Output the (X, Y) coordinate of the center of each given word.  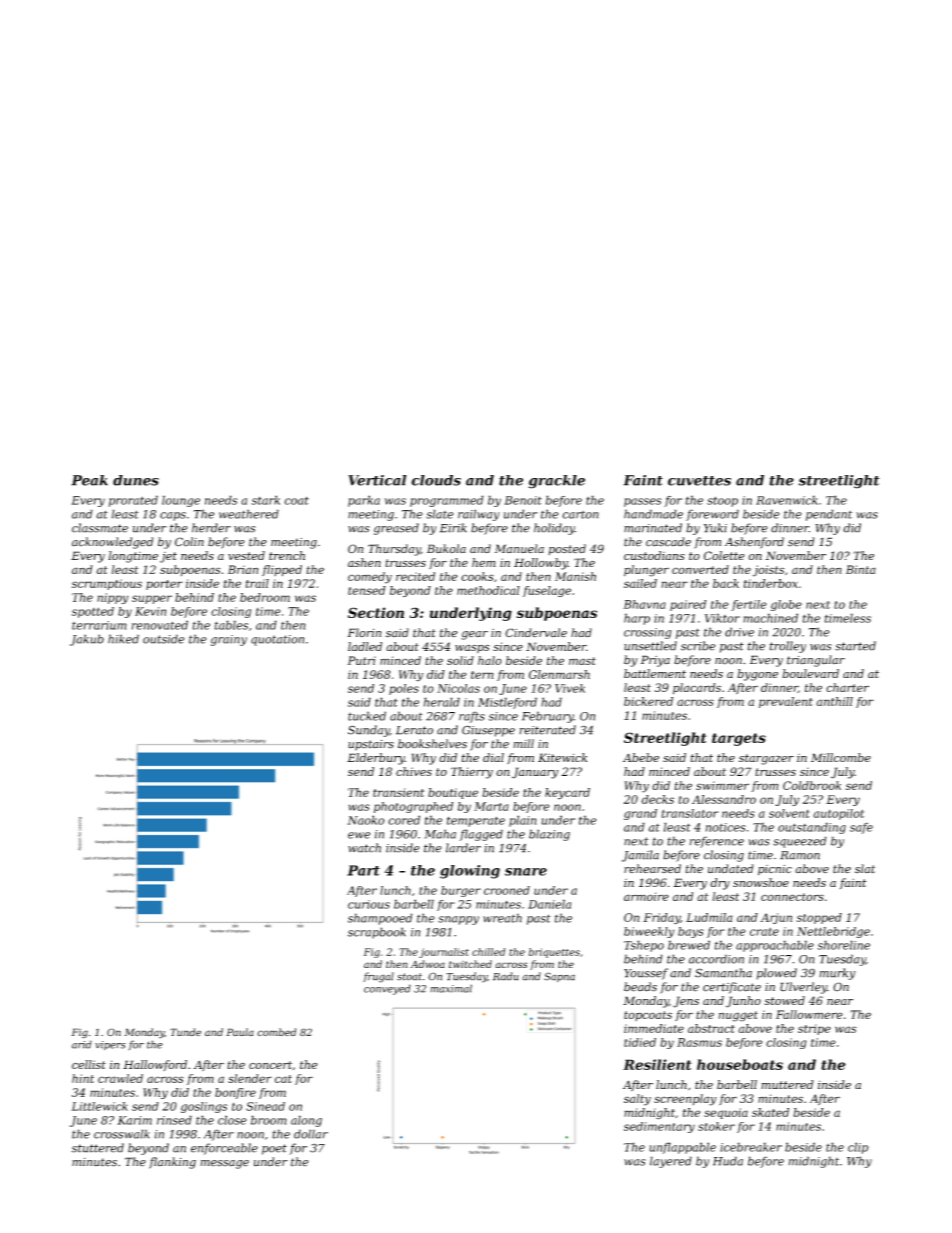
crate (764, 932)
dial (493, 757)
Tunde (185, 1032)
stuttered (98, 1148)
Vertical (377, 480)
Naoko (366, 820)
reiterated (547, 730)
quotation (277, 640)
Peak (89, 480)
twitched (470, 964)
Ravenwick (787, 500)
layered (671, 1162)
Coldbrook (812, 785)
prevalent (786, 702)
